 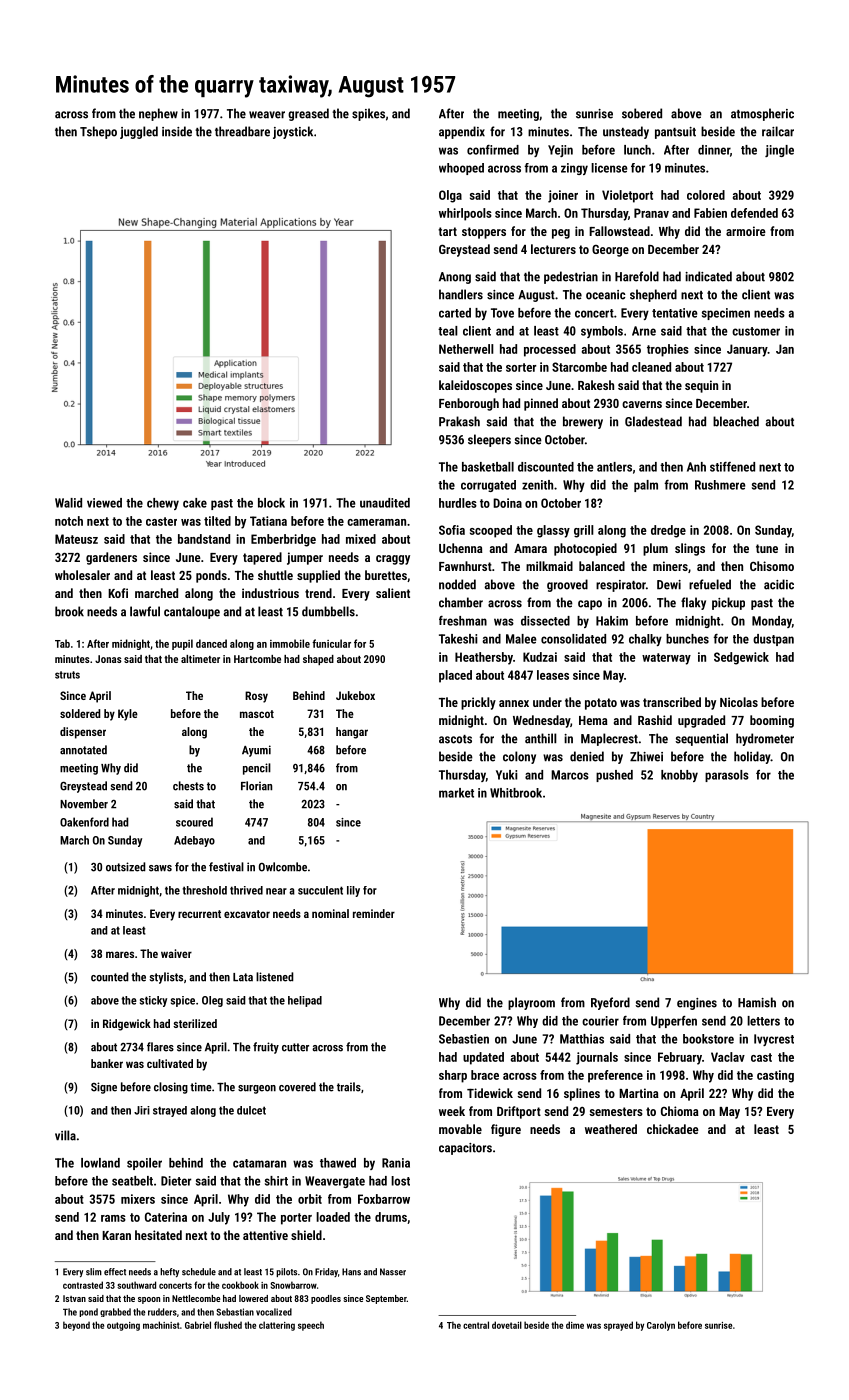 What do you see at coordinates (330, 913) in the screenshot?
I see `nominal` at bounding box center [330, 913].
